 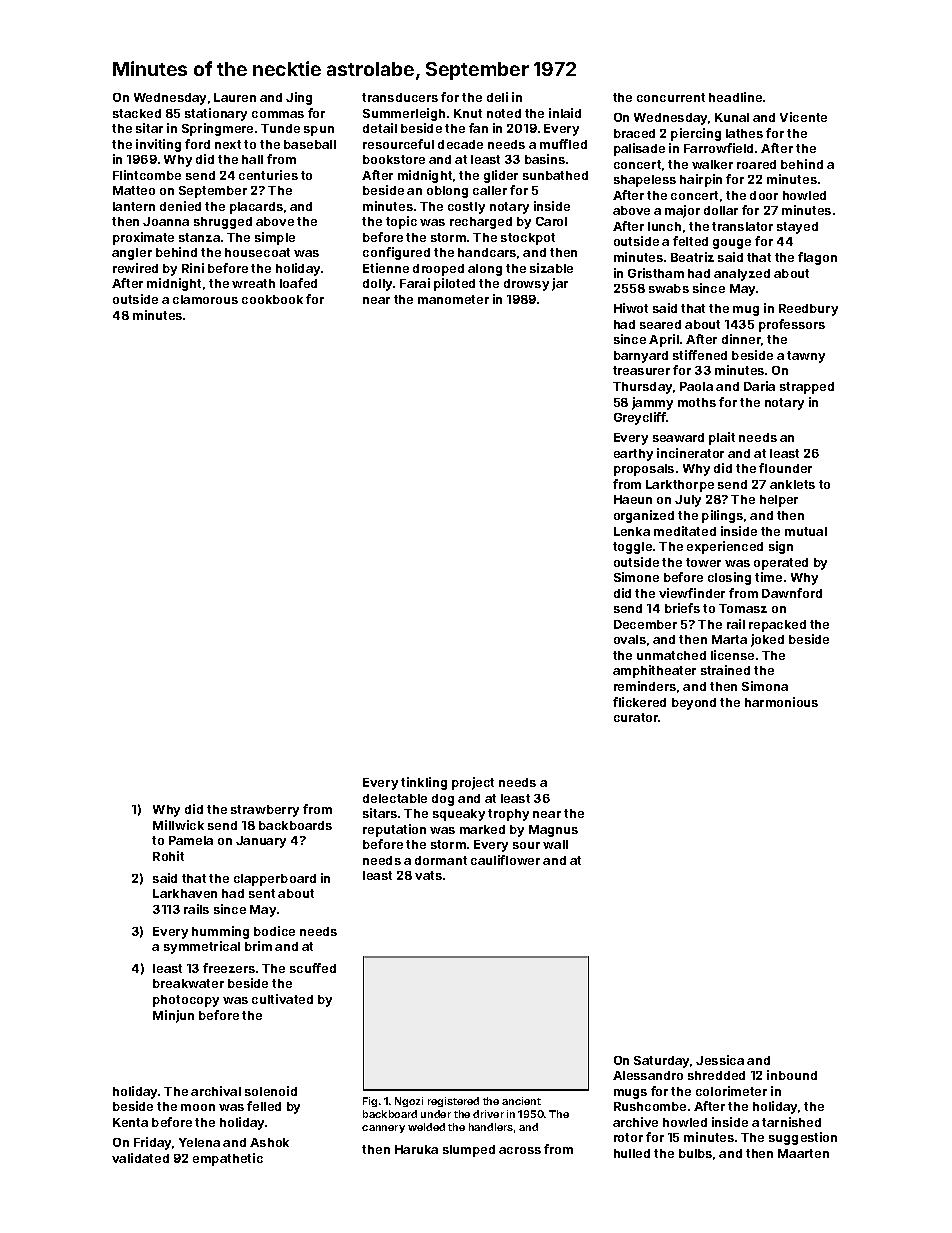 What do you see at coordinates (520, 1150) in the document?
I see `across` at bounding box center [520, 1150].
